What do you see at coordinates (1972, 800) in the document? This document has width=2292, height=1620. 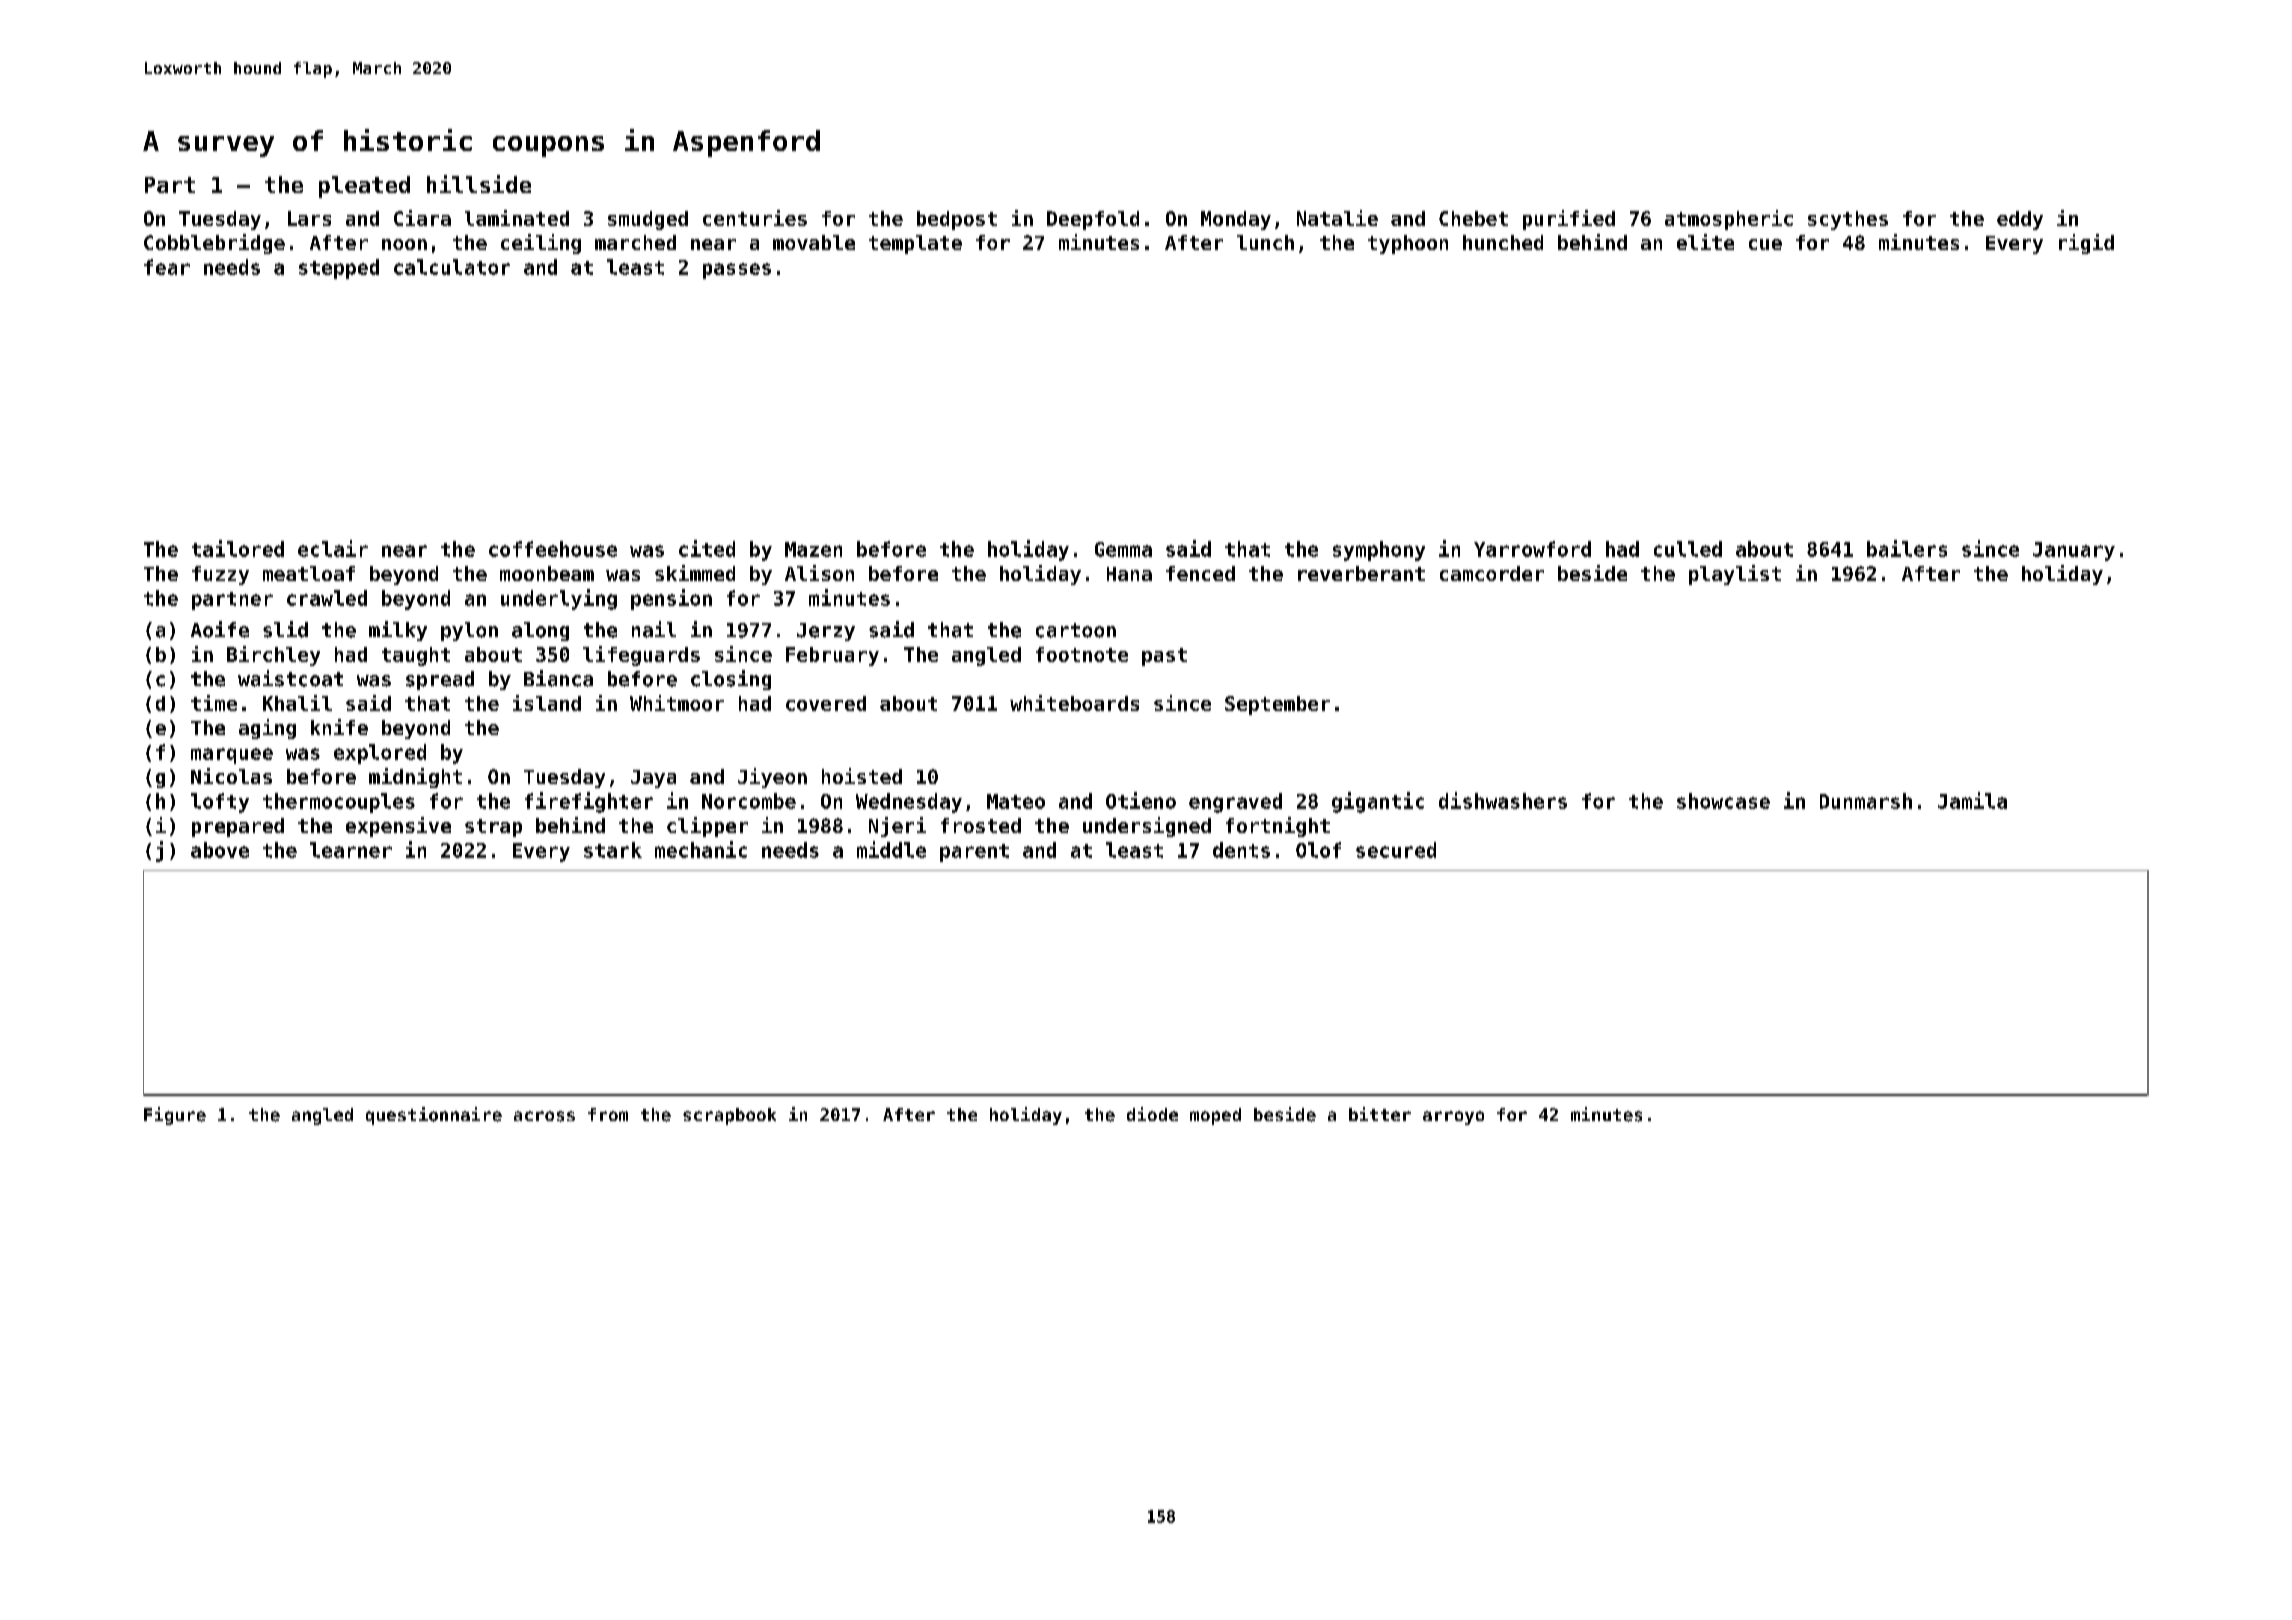 I see `Jamila` at bounding box center [1972, 800].
